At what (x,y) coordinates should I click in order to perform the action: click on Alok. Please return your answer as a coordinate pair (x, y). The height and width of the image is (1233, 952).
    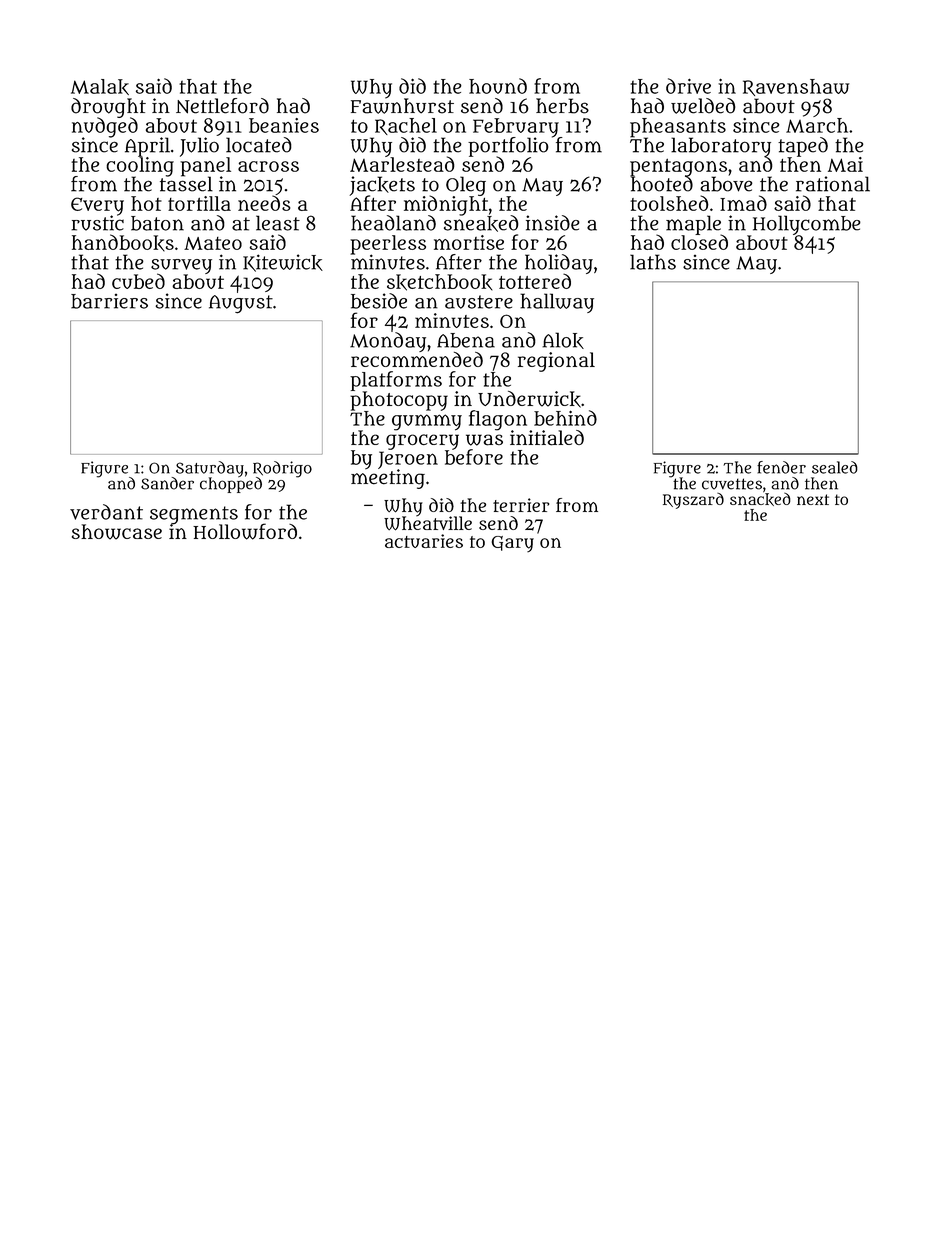
    Looking at the image, I should click on (563, 340).
